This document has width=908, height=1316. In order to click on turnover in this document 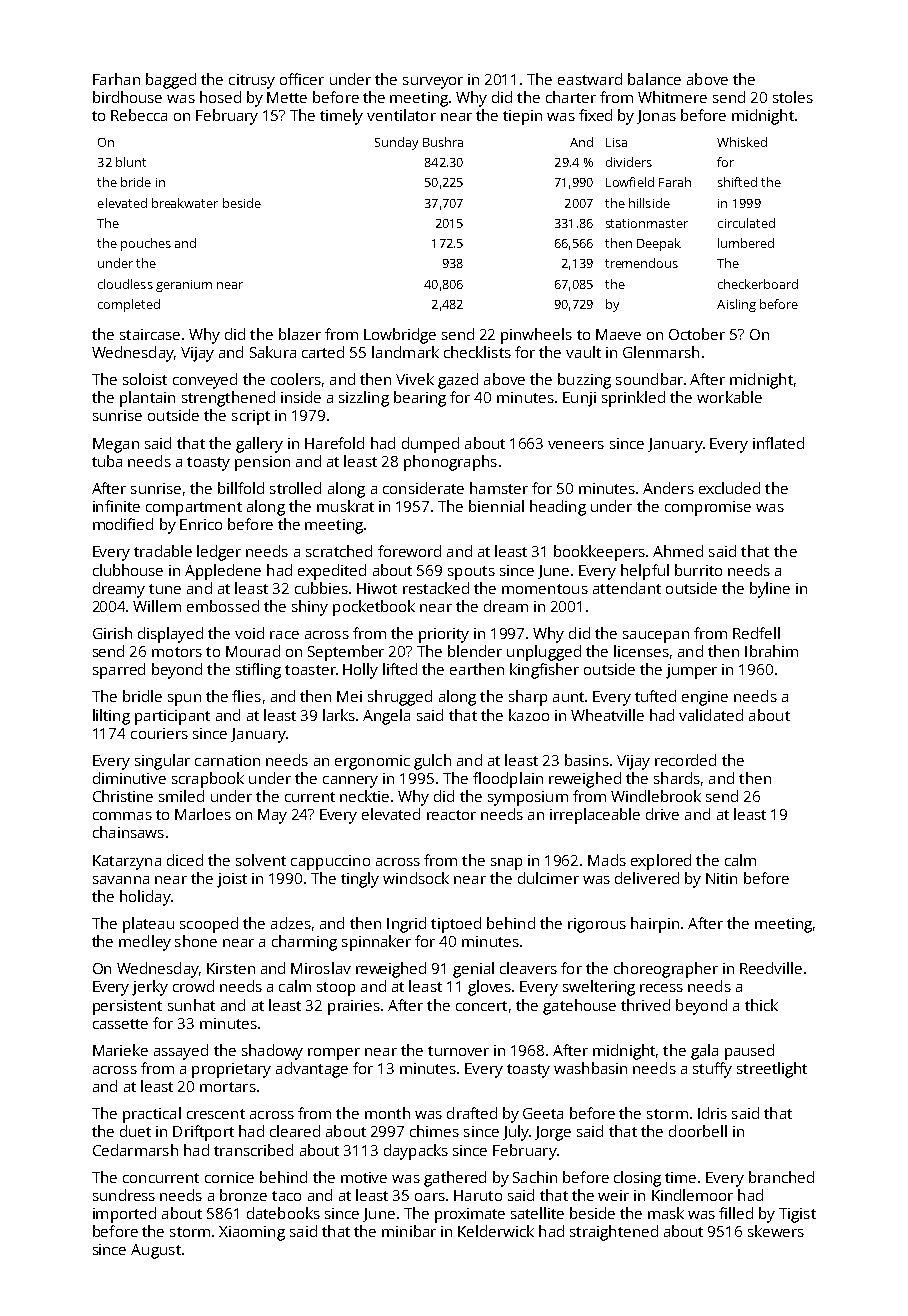, I will do `click(458, 1051)`.
